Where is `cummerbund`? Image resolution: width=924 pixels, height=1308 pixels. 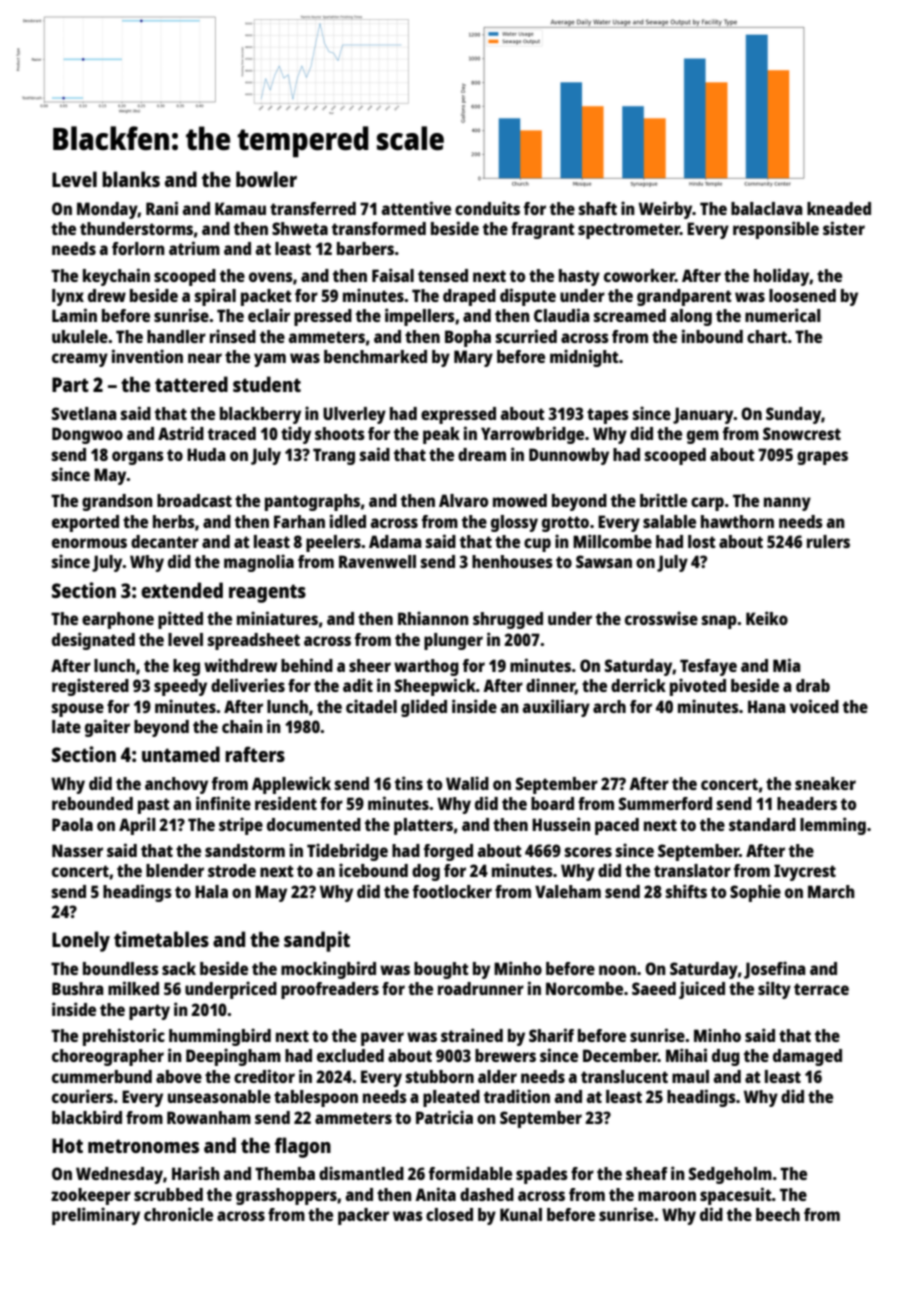
cummerbund is located at coordinates (102, 1076).
